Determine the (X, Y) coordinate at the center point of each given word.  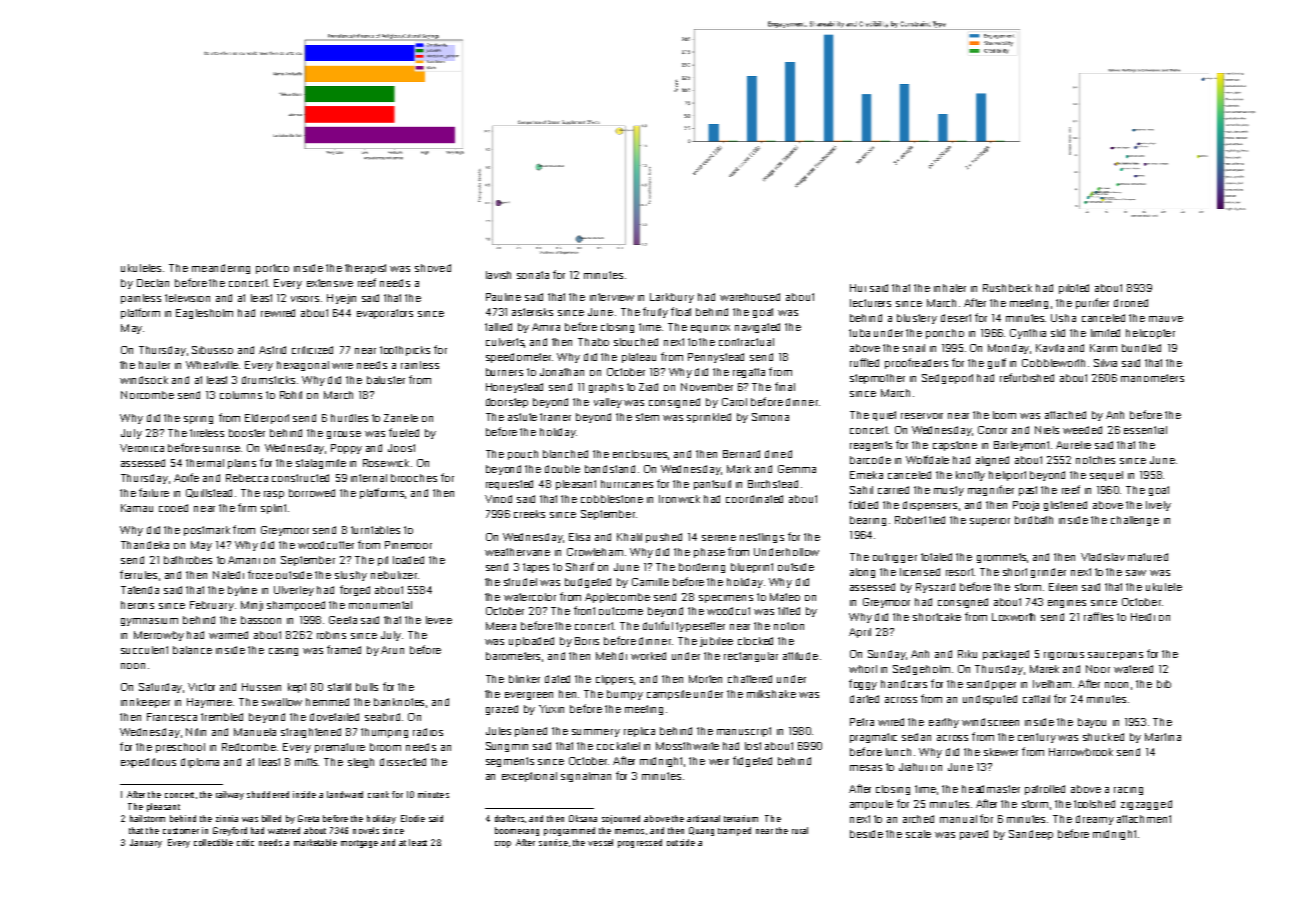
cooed (173, 508)
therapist (365, 269)
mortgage (359, 844)
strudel (520, 582)
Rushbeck (1007, 288)
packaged (1006, 655)
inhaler (950, 288)
